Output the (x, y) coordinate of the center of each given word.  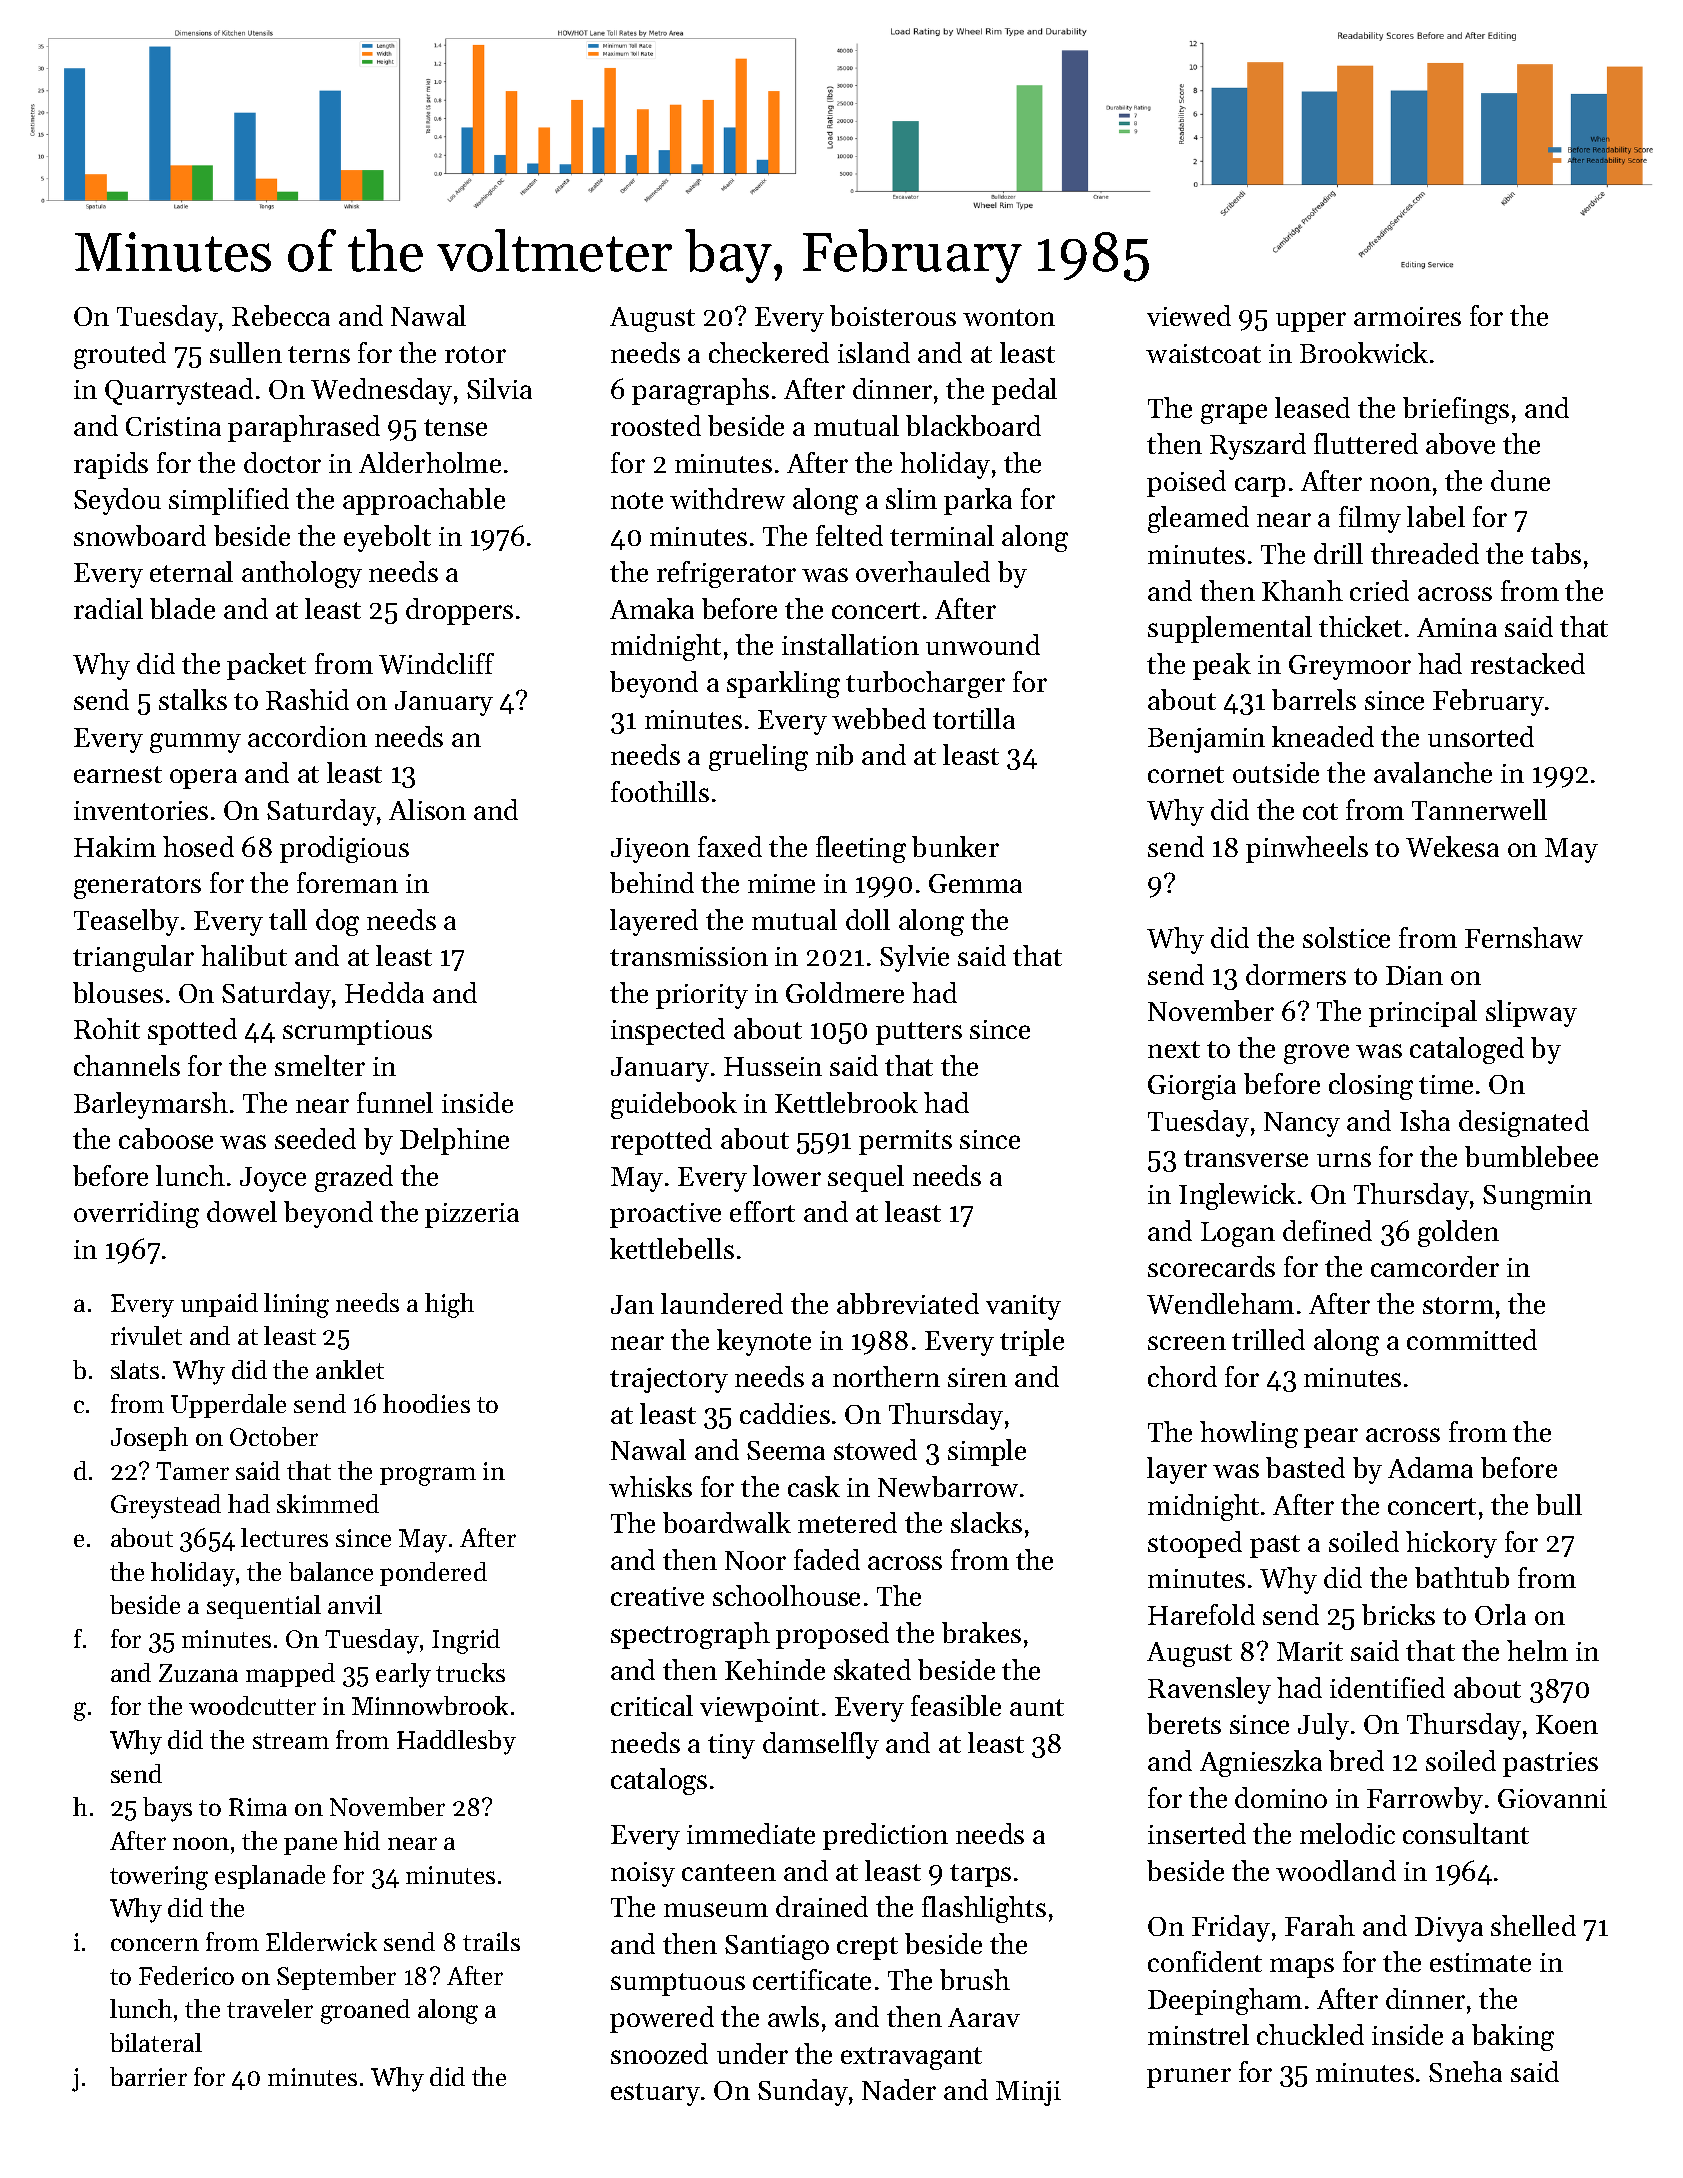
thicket (1360, 626)
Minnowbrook (430, 1705)
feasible (956, 1705)
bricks (1398, 1614)
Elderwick (321, 1941)
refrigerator (726, 574)
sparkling (783, 684)
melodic (1347, 1833)
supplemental (1230, 629)
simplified (229, 501)
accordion (307, 736)
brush (975, 1979)
